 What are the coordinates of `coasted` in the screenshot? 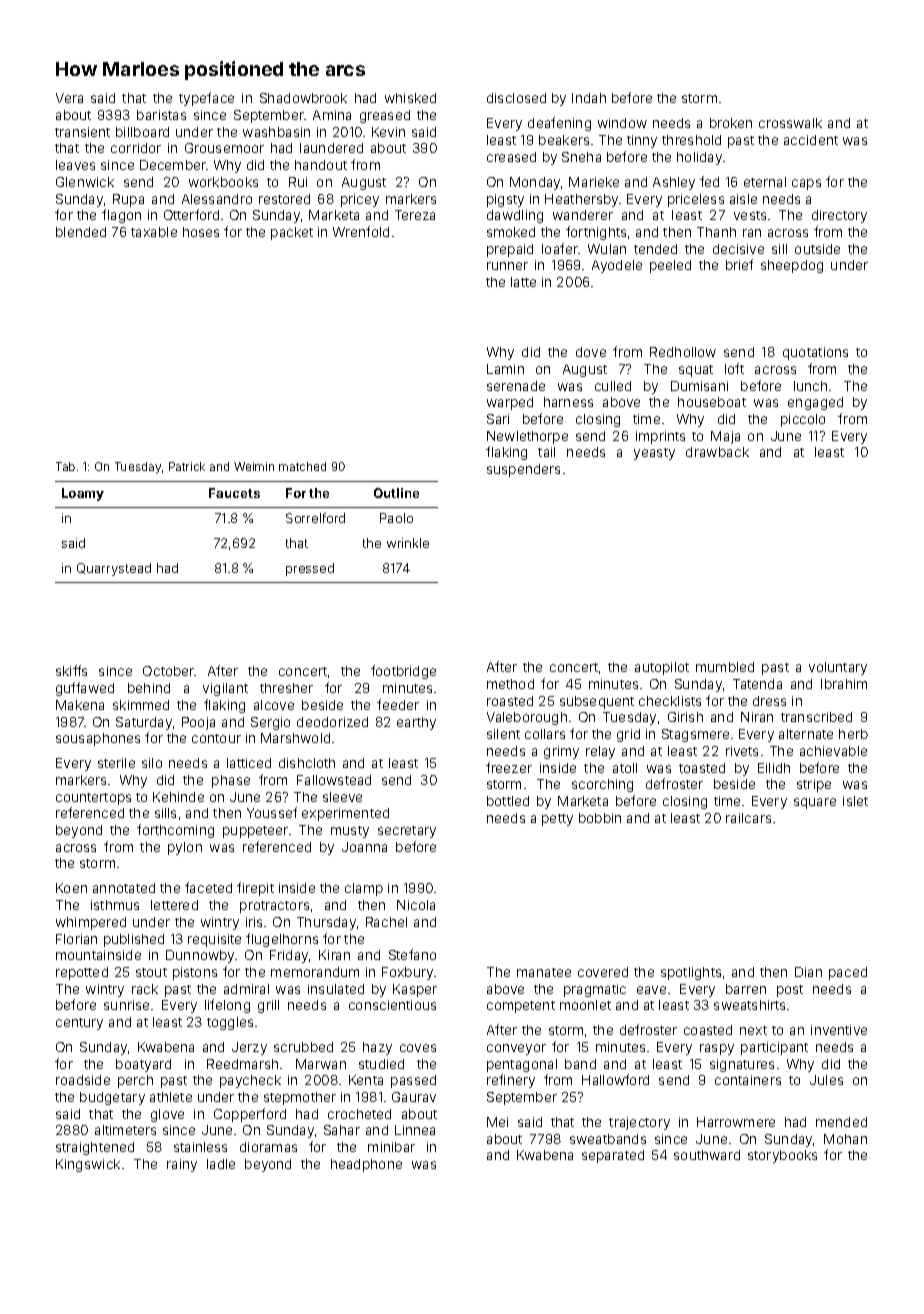 It's located at (708, 1030).
